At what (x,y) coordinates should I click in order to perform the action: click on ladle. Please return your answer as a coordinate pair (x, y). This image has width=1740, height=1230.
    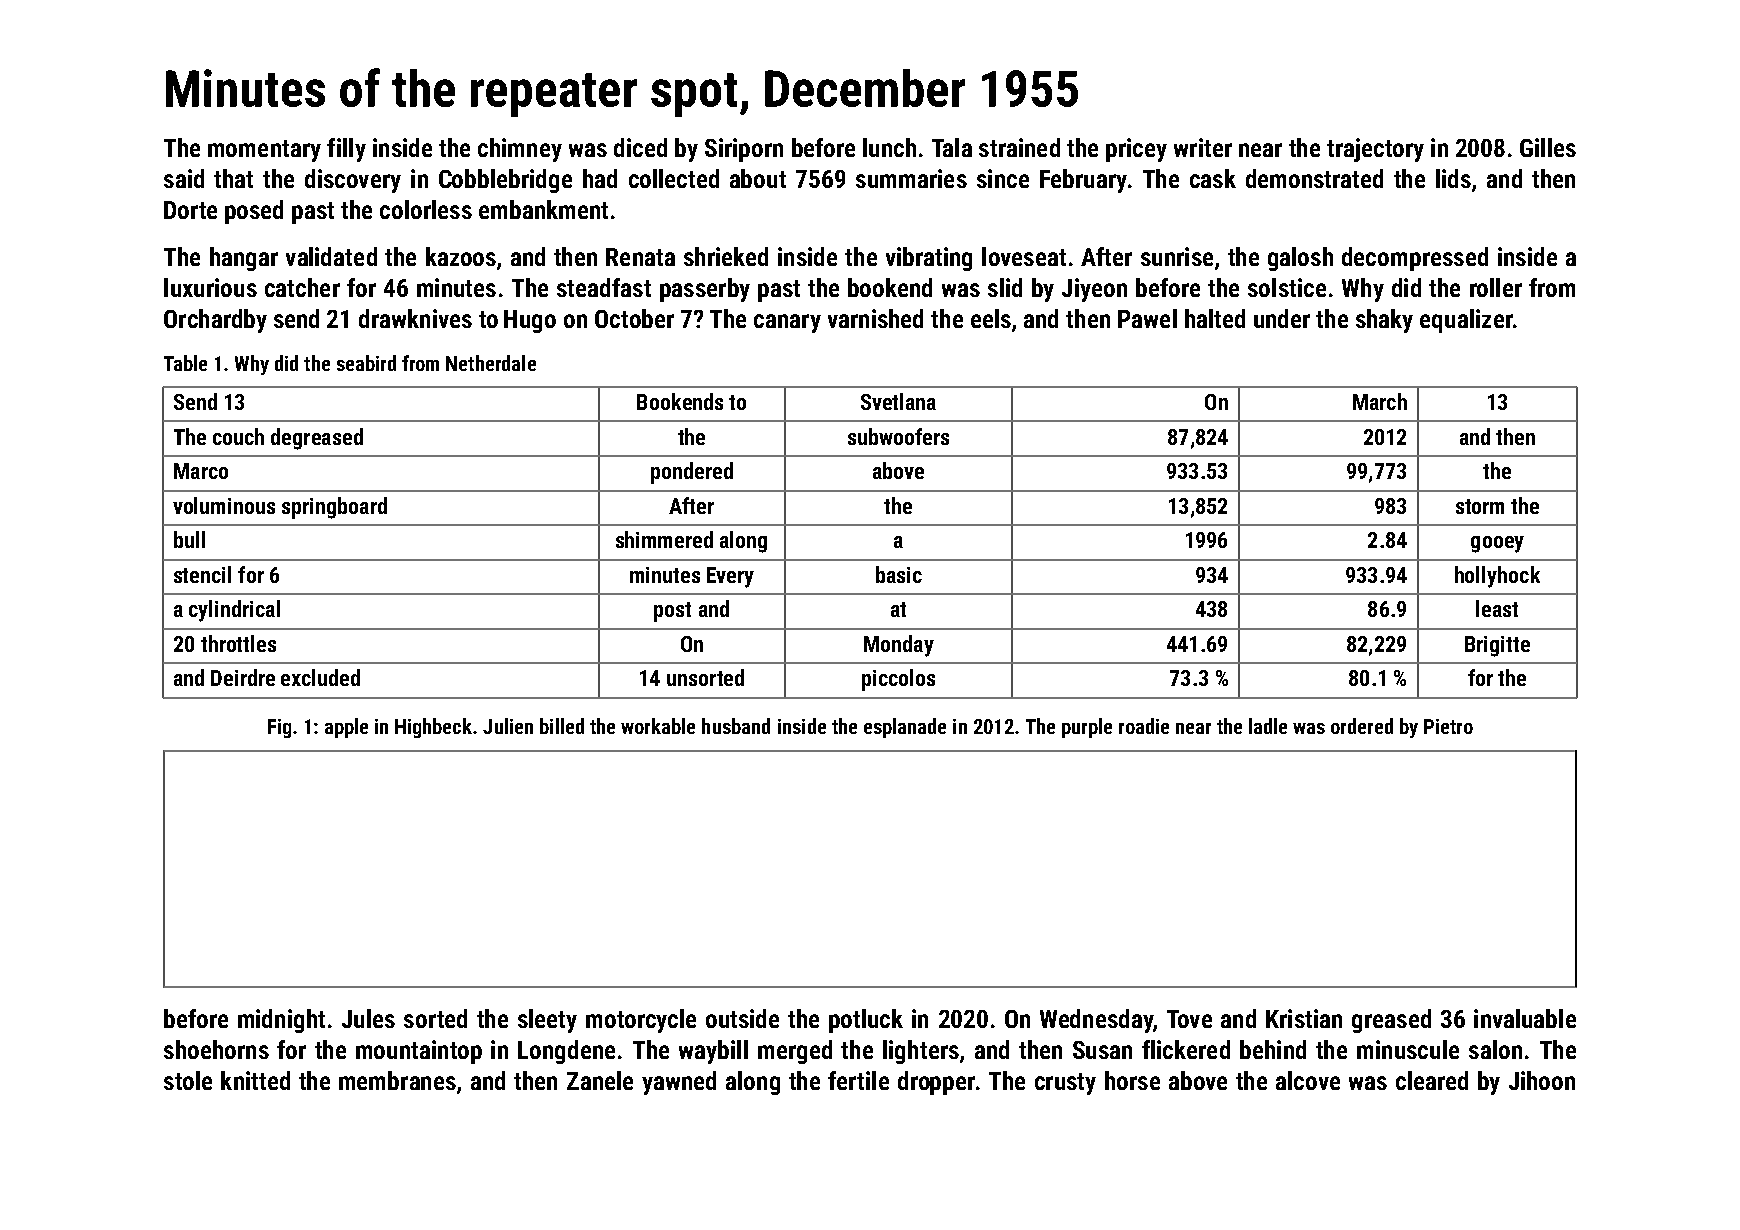
    Looking at the image, I should click on (1268, 726).
